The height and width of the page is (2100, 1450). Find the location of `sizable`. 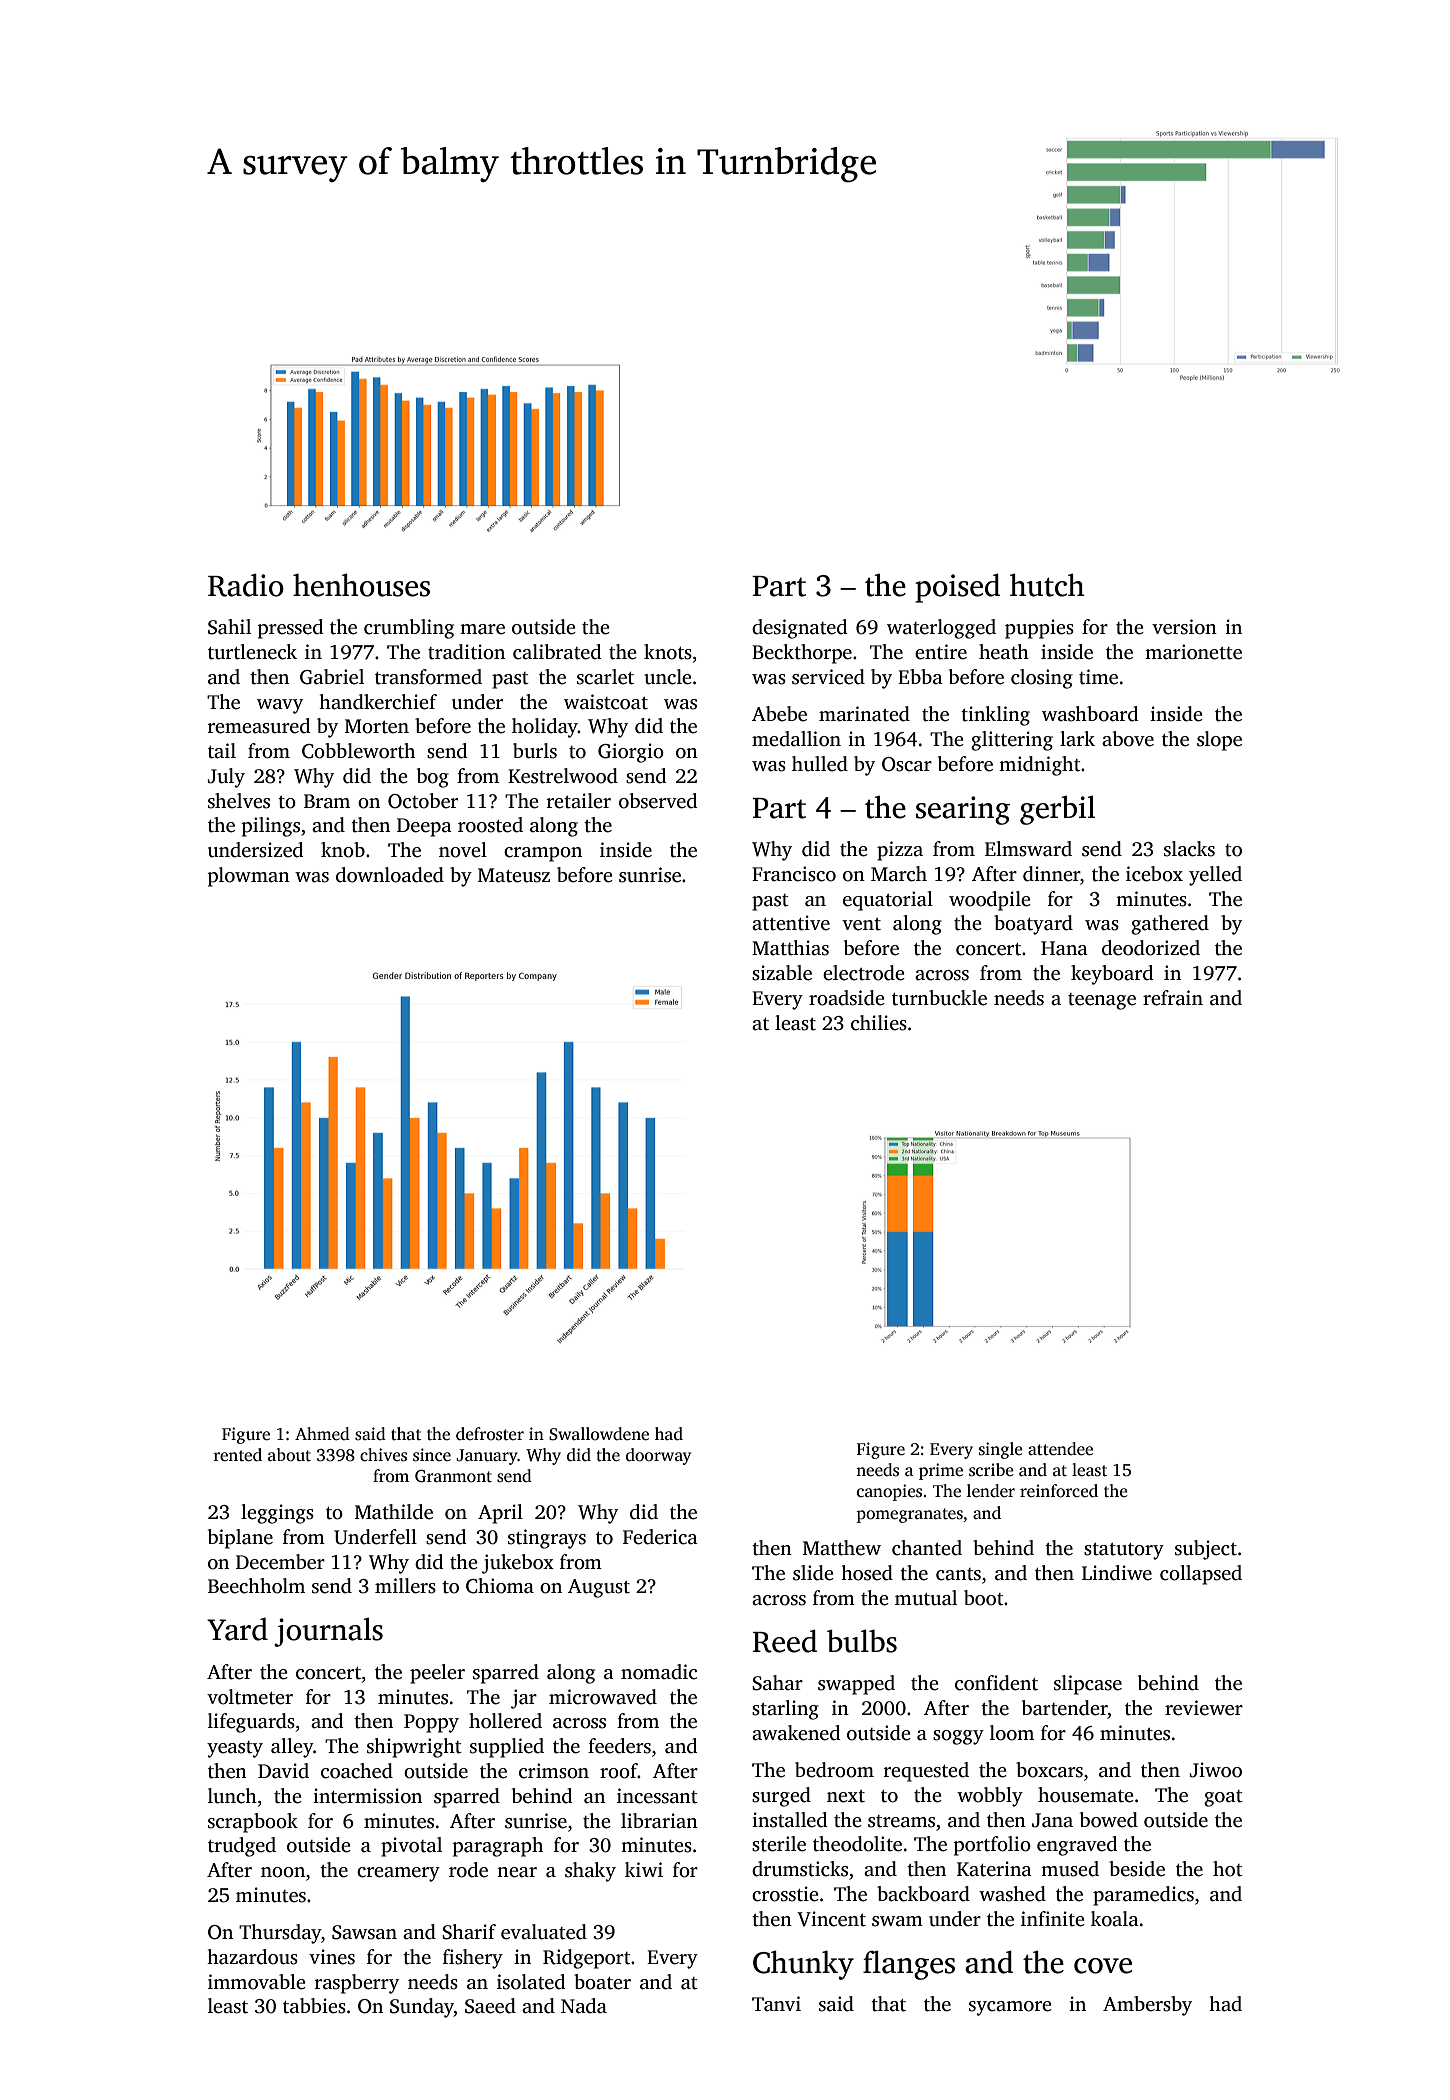

sizable is located at coordinates (782, 973).
